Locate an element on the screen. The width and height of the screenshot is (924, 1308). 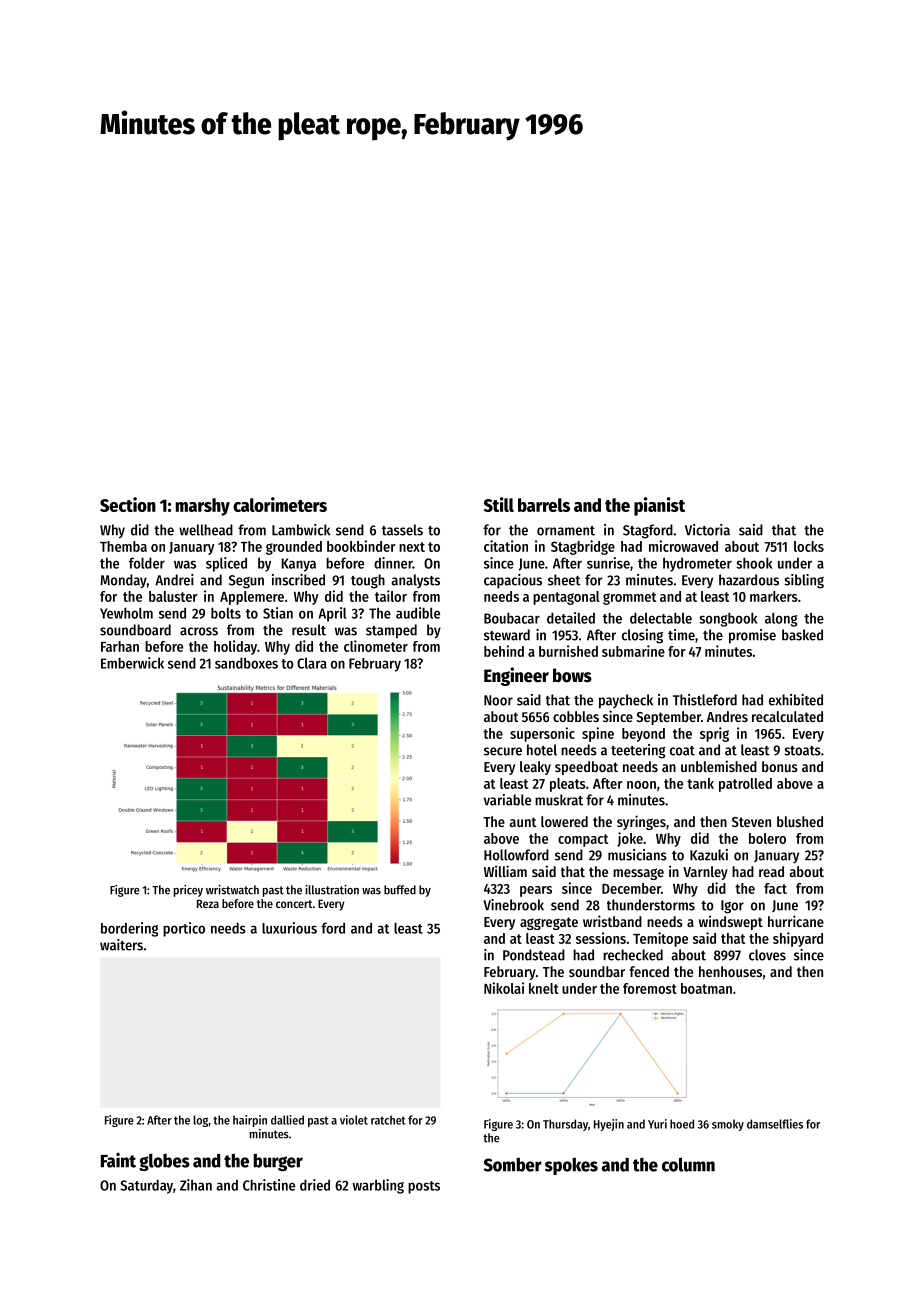
Kanya is located at coordinates (298, 565).
